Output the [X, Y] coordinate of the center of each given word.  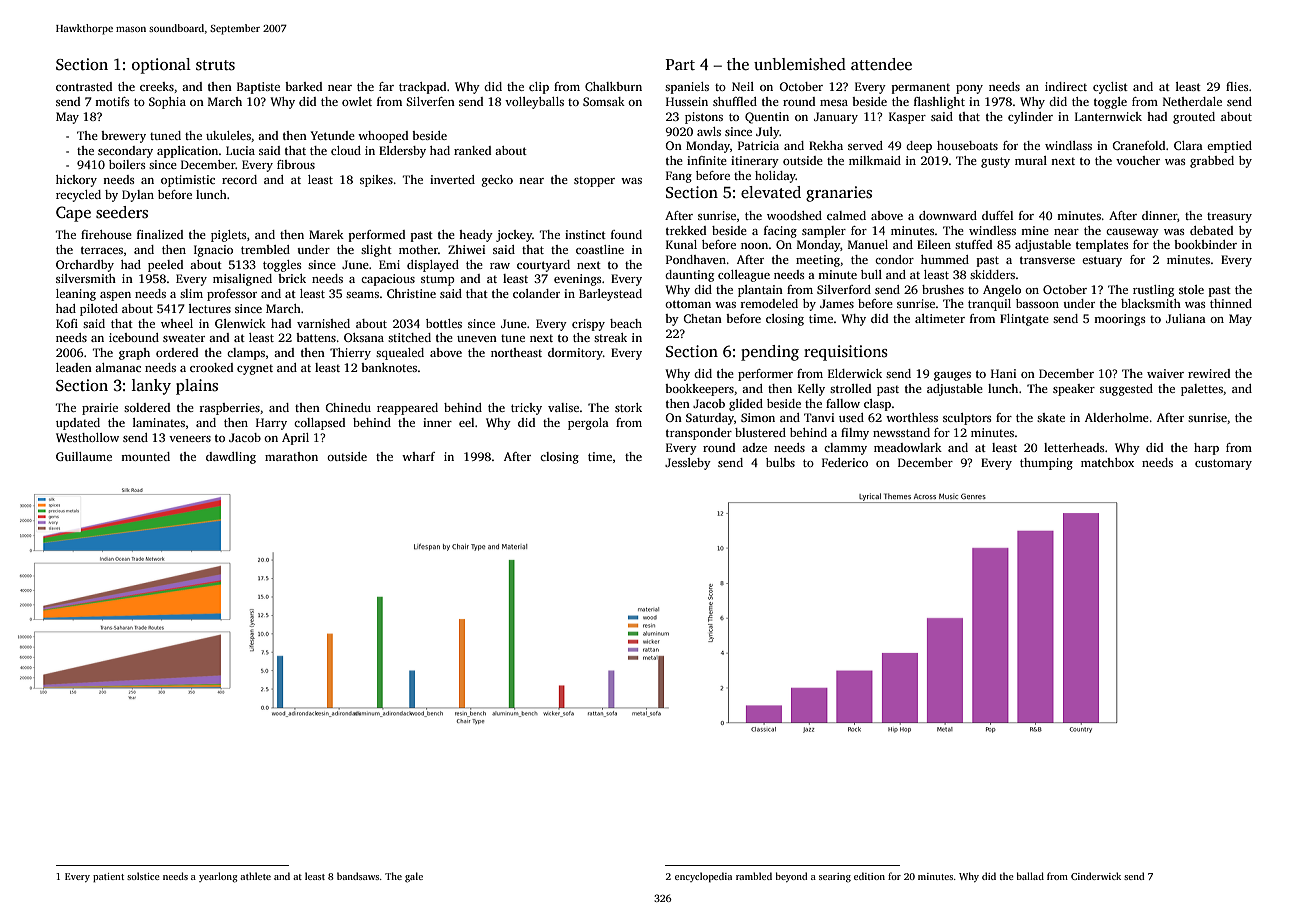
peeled [165, 266]
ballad [1030, 876]
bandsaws [358, 876]
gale [414, 877]
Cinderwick [1096, 876]
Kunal [681, 244]
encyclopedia [703, 877]
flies [1237, 86]
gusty [995, 162]
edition [869, 876]
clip [539, 88]
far [386, 86]
